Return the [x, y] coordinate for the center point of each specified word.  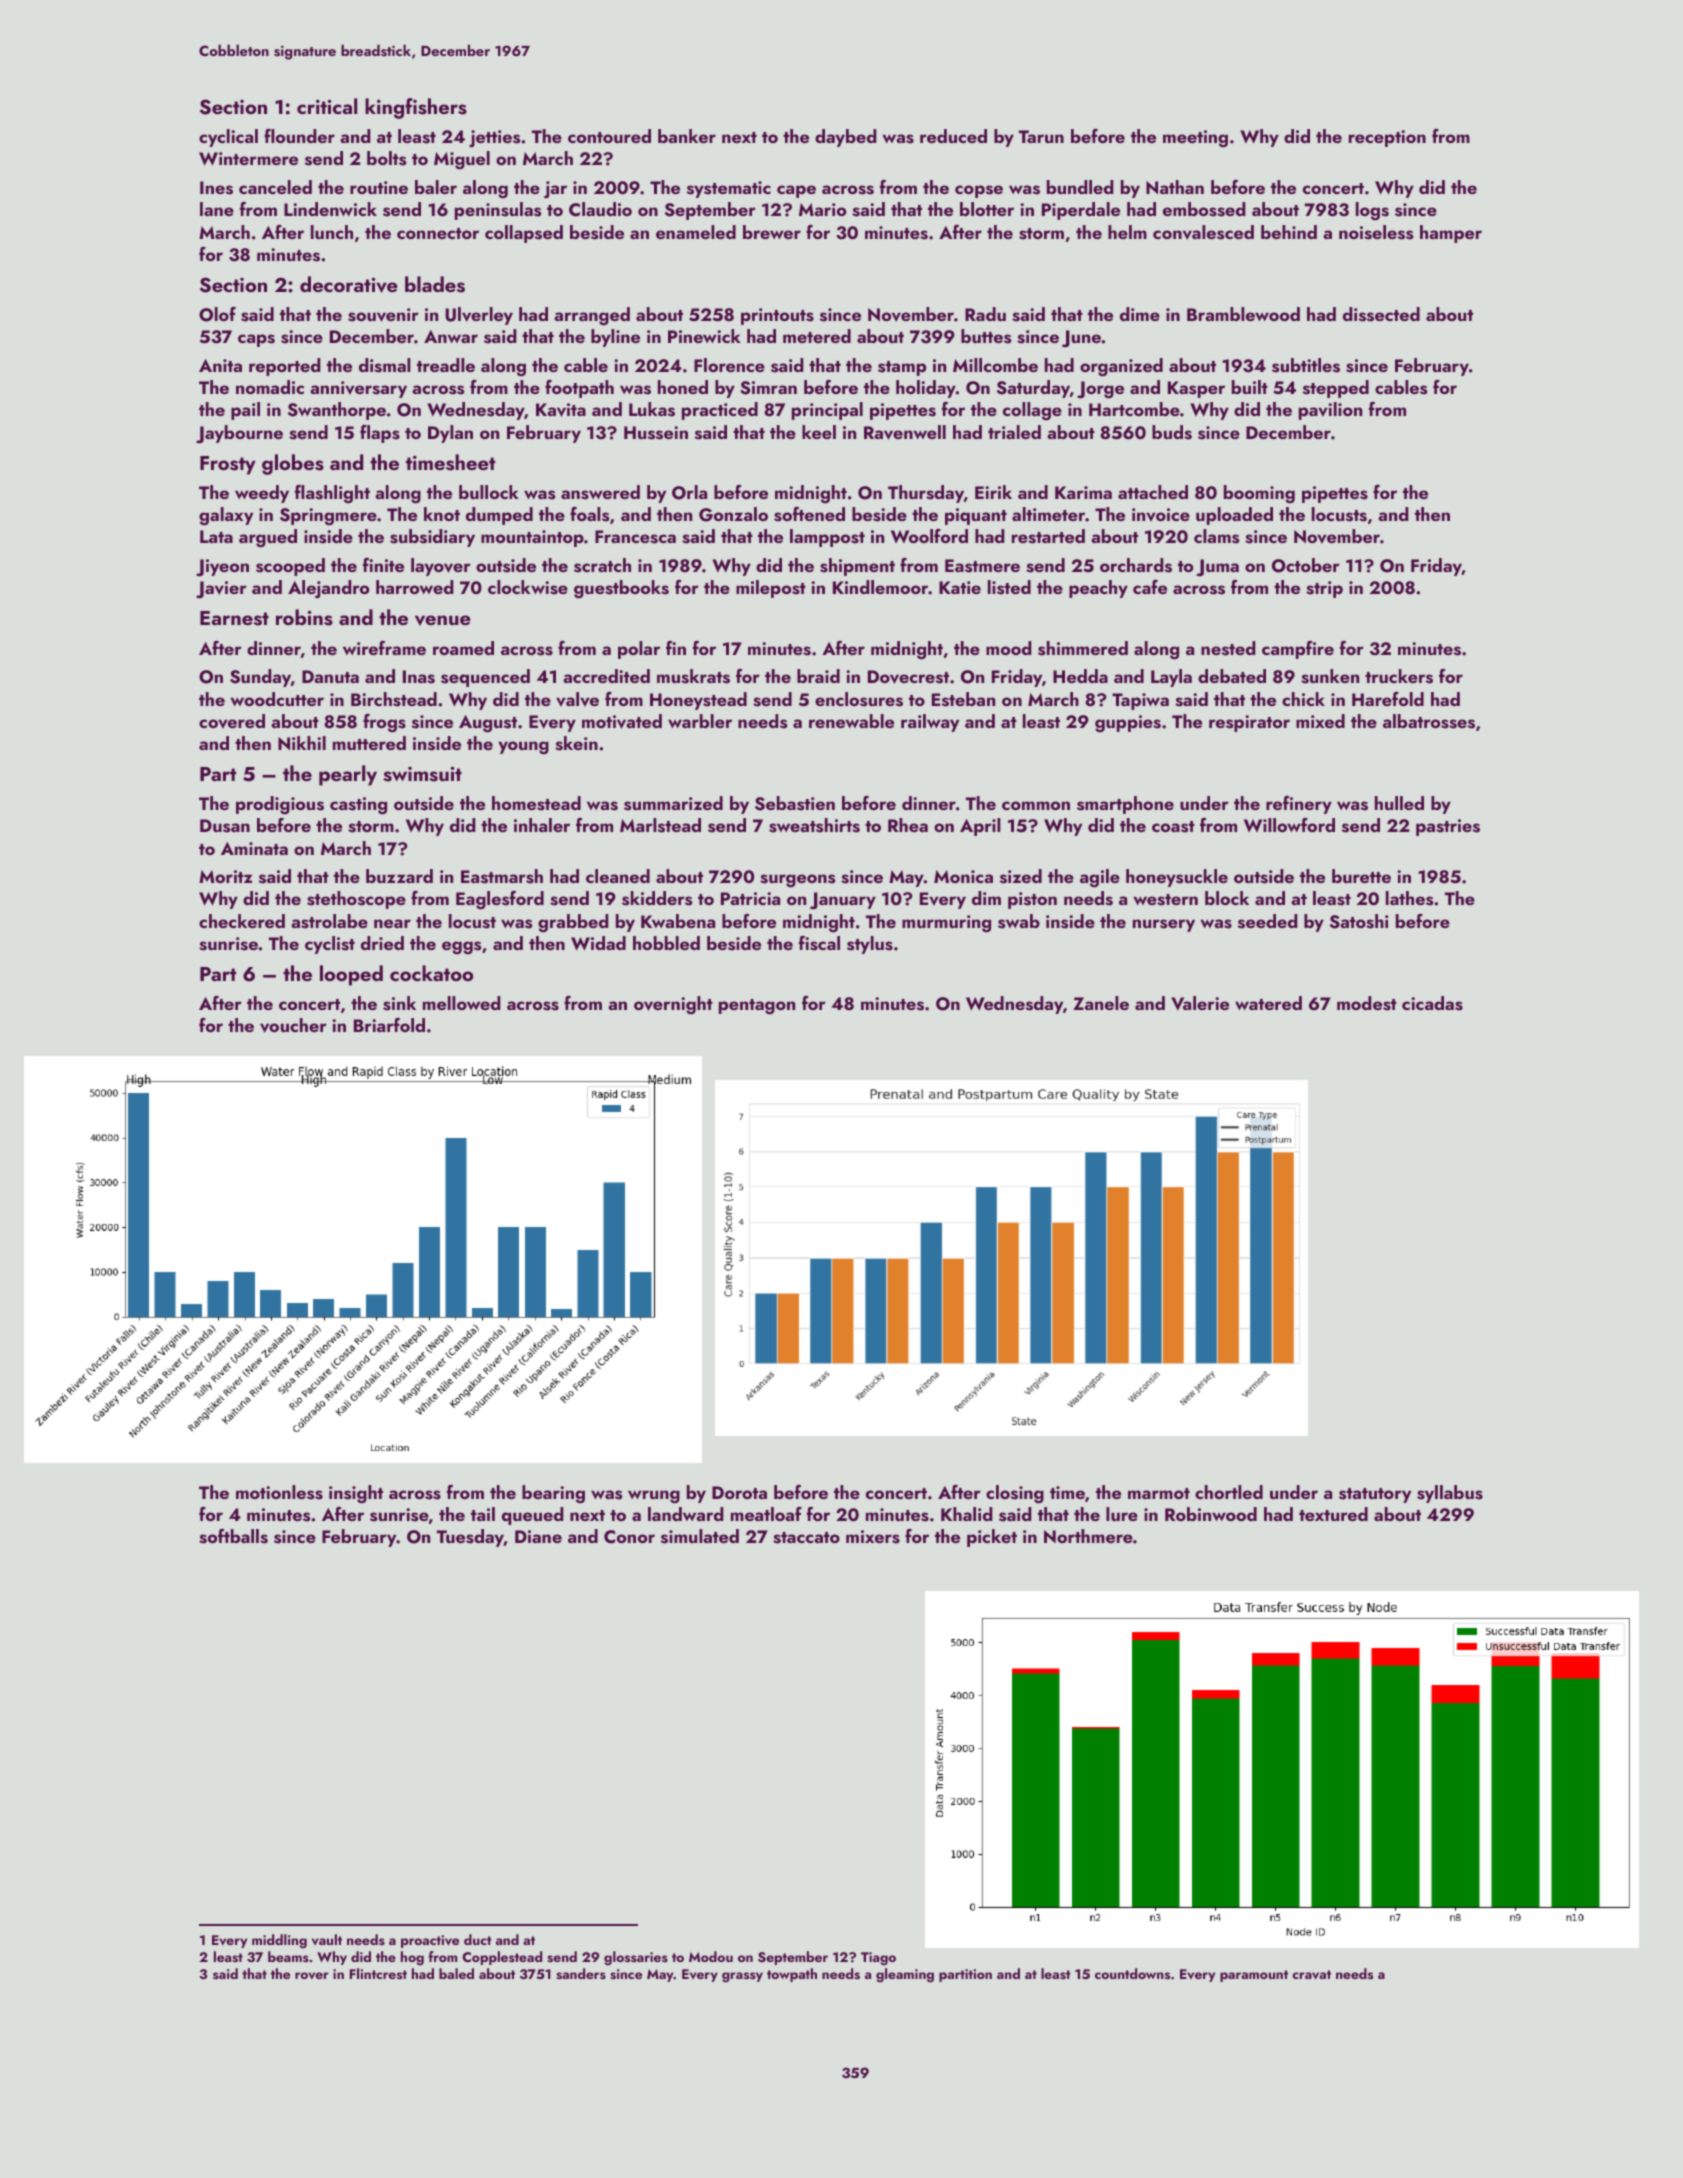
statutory [1375, 1495]
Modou [711, 1956]
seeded [1268, 921]
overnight [673, 1005]
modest [1367, 1003]
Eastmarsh [502, 876]
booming [1259, 494]
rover [312, 1975]
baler [436, 187]
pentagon [757, 1007]
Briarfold [389, 1025]
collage [1032, 411]
